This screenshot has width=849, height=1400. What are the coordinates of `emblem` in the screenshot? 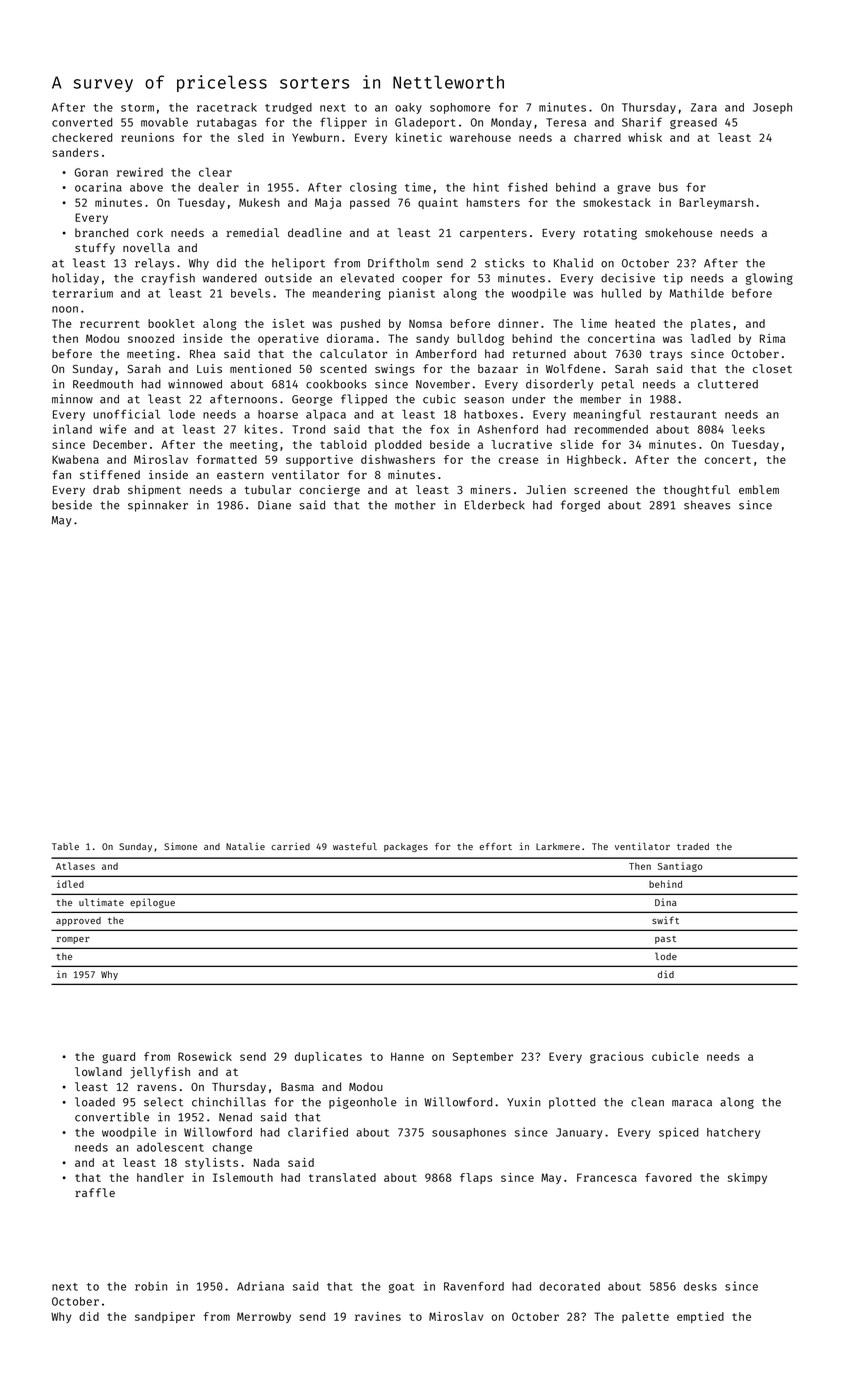 It's located at (759, 489).
